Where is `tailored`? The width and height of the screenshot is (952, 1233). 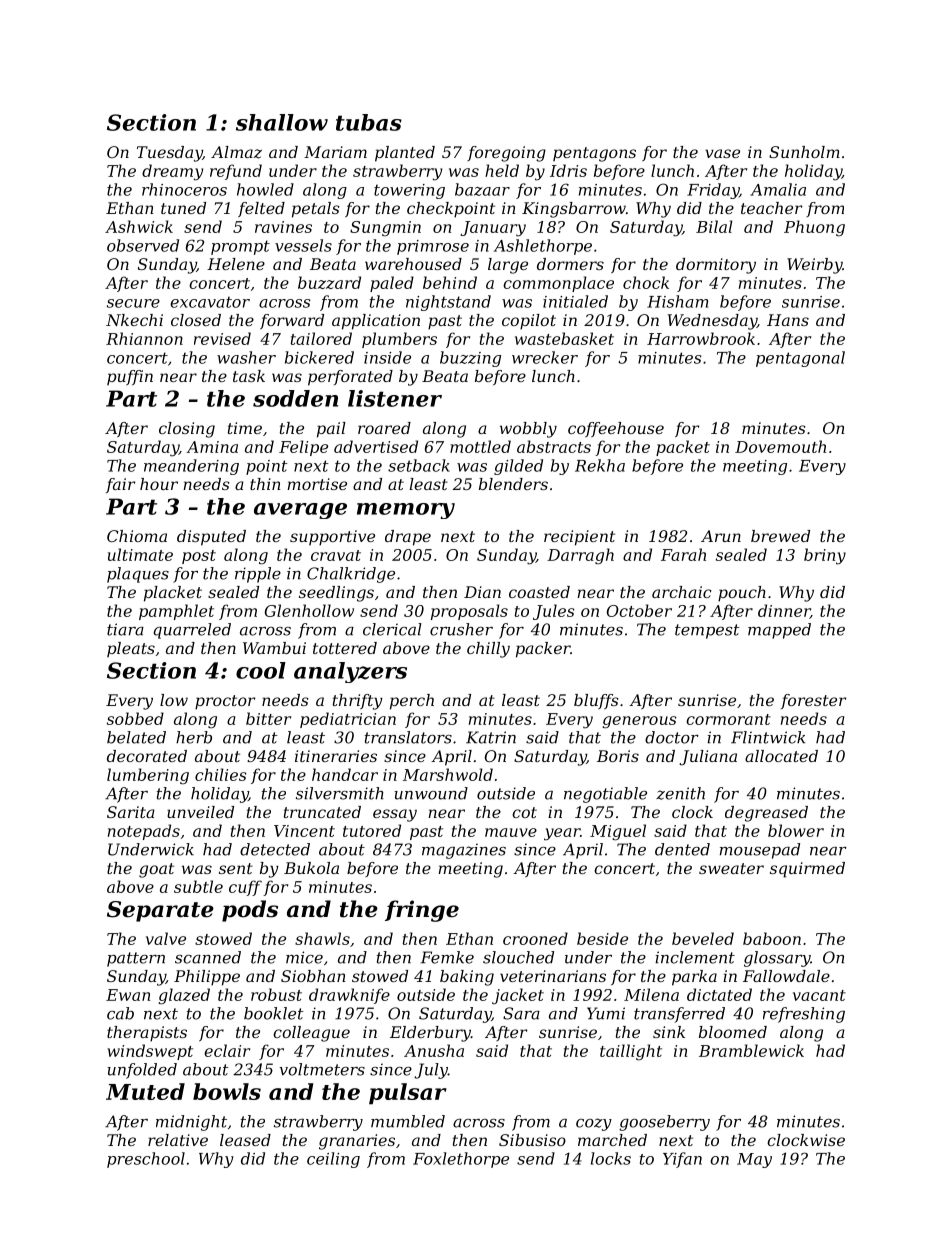
tailored is located at coordinates (321, 338).
